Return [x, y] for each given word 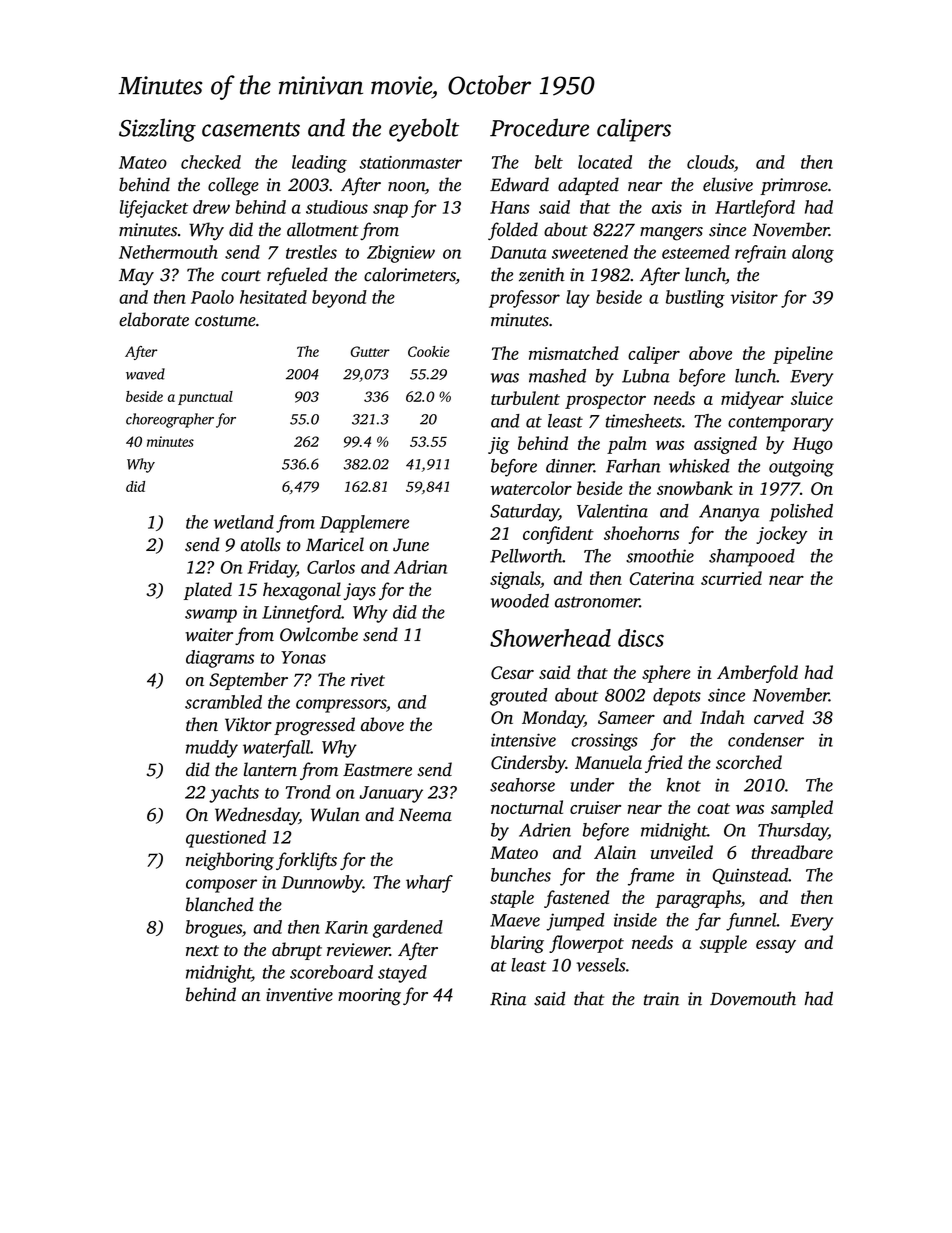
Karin [346, 927]
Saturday [524, 513]
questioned [226, 839]
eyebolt [424, 130]
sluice [812, 398]
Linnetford [301, 614]
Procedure [539, 127]
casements [251, 129]
